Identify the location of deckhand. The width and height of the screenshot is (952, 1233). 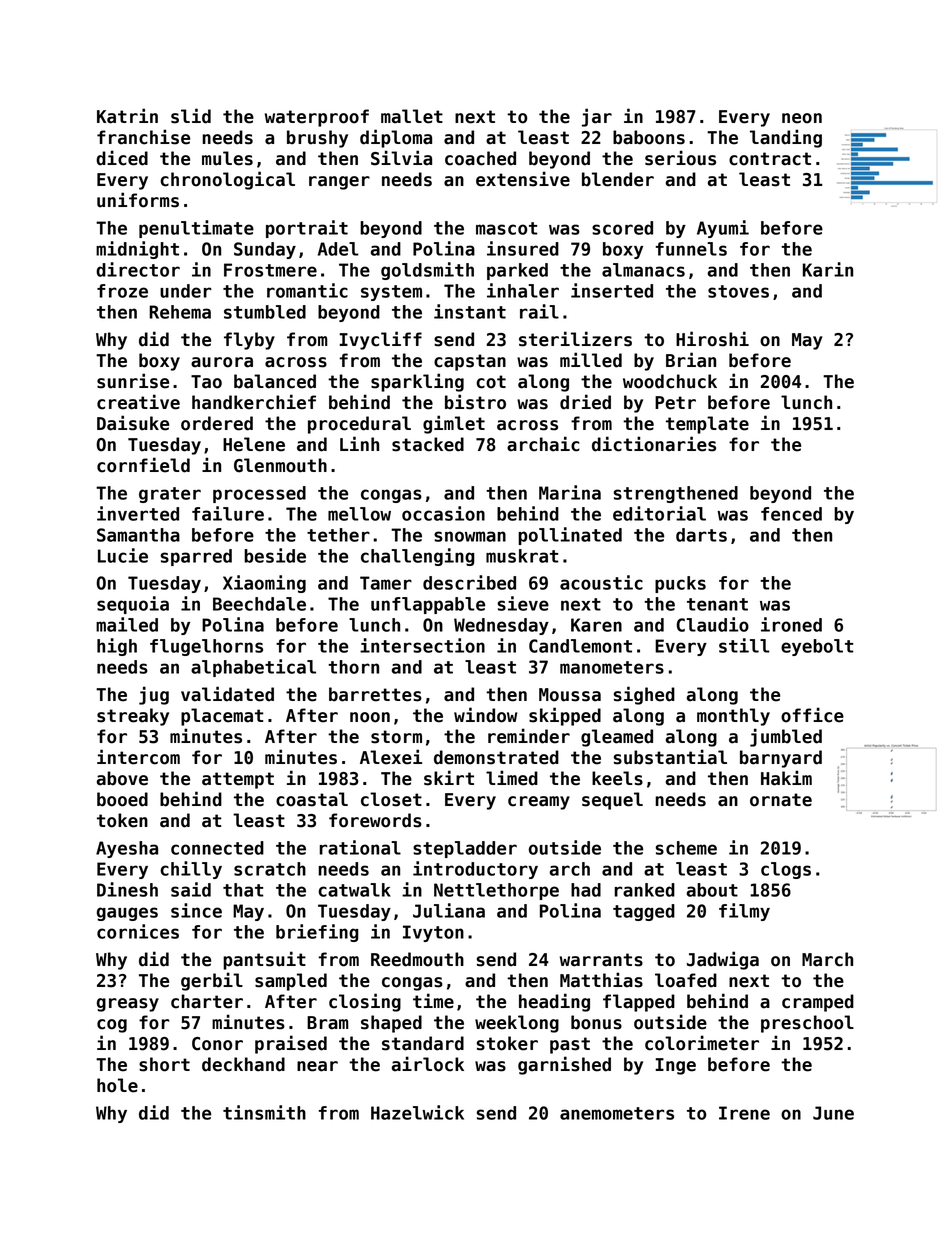
(243, 1064).
